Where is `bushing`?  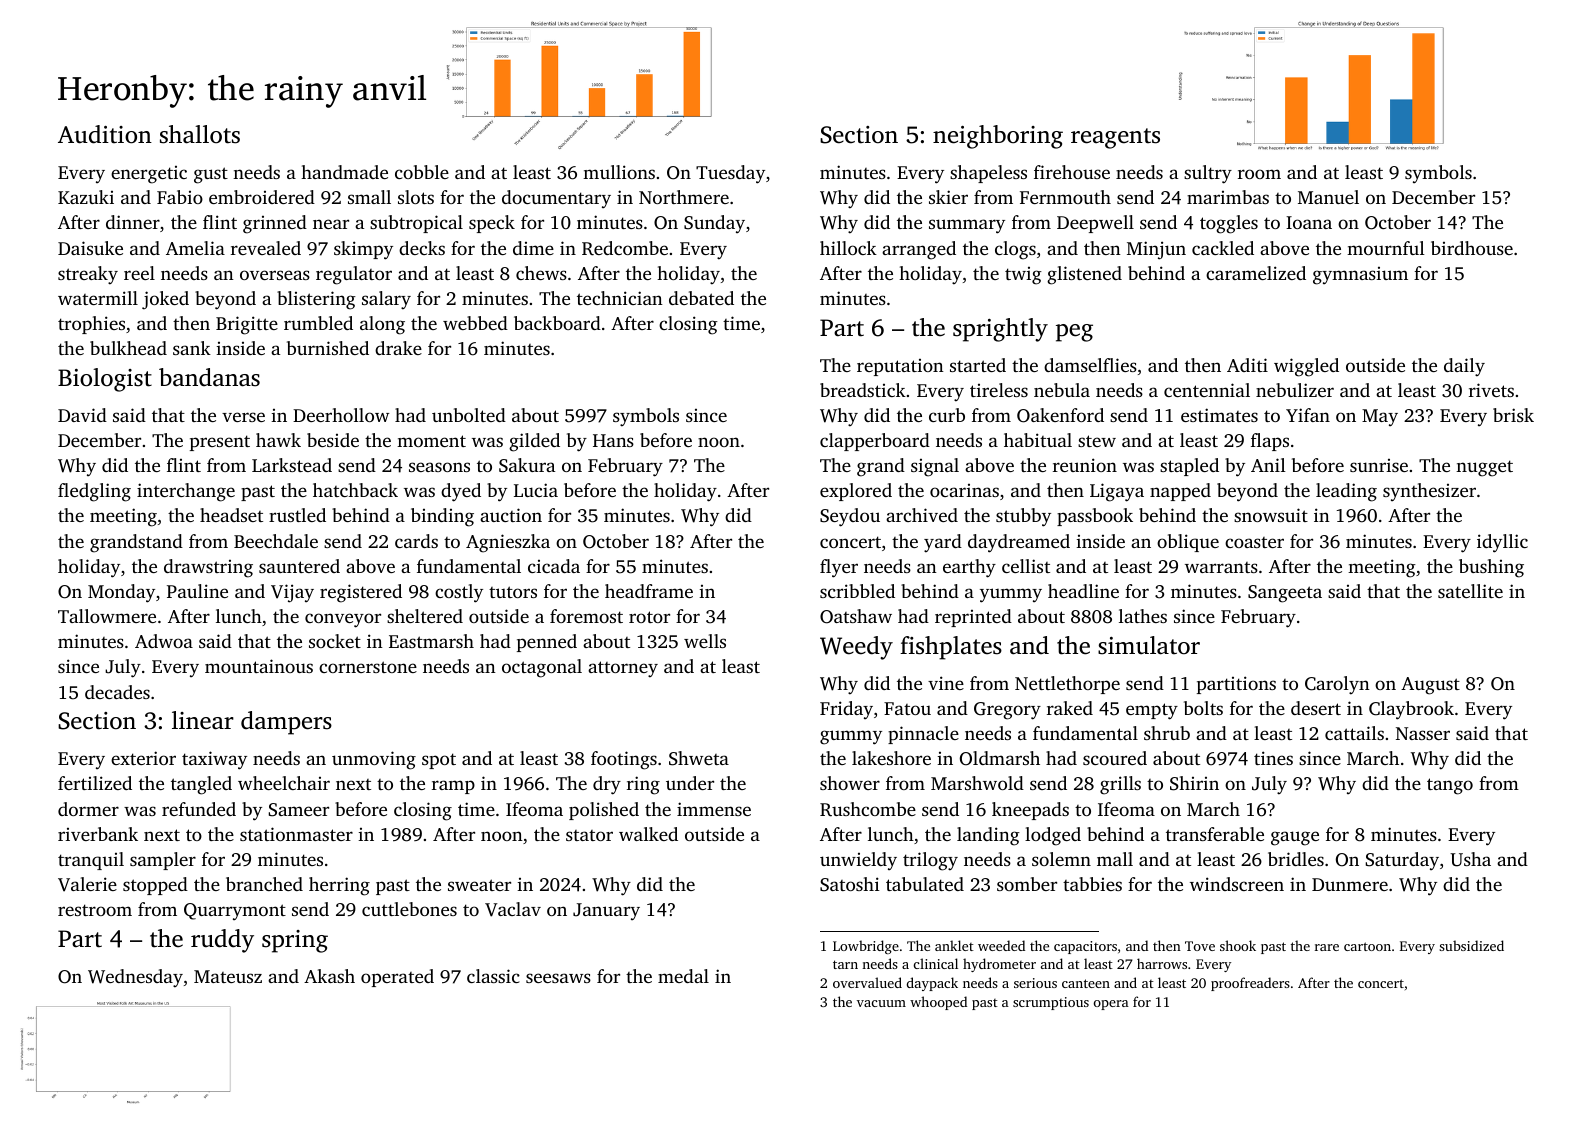
bushing is located at coordinates (1491, 568).
